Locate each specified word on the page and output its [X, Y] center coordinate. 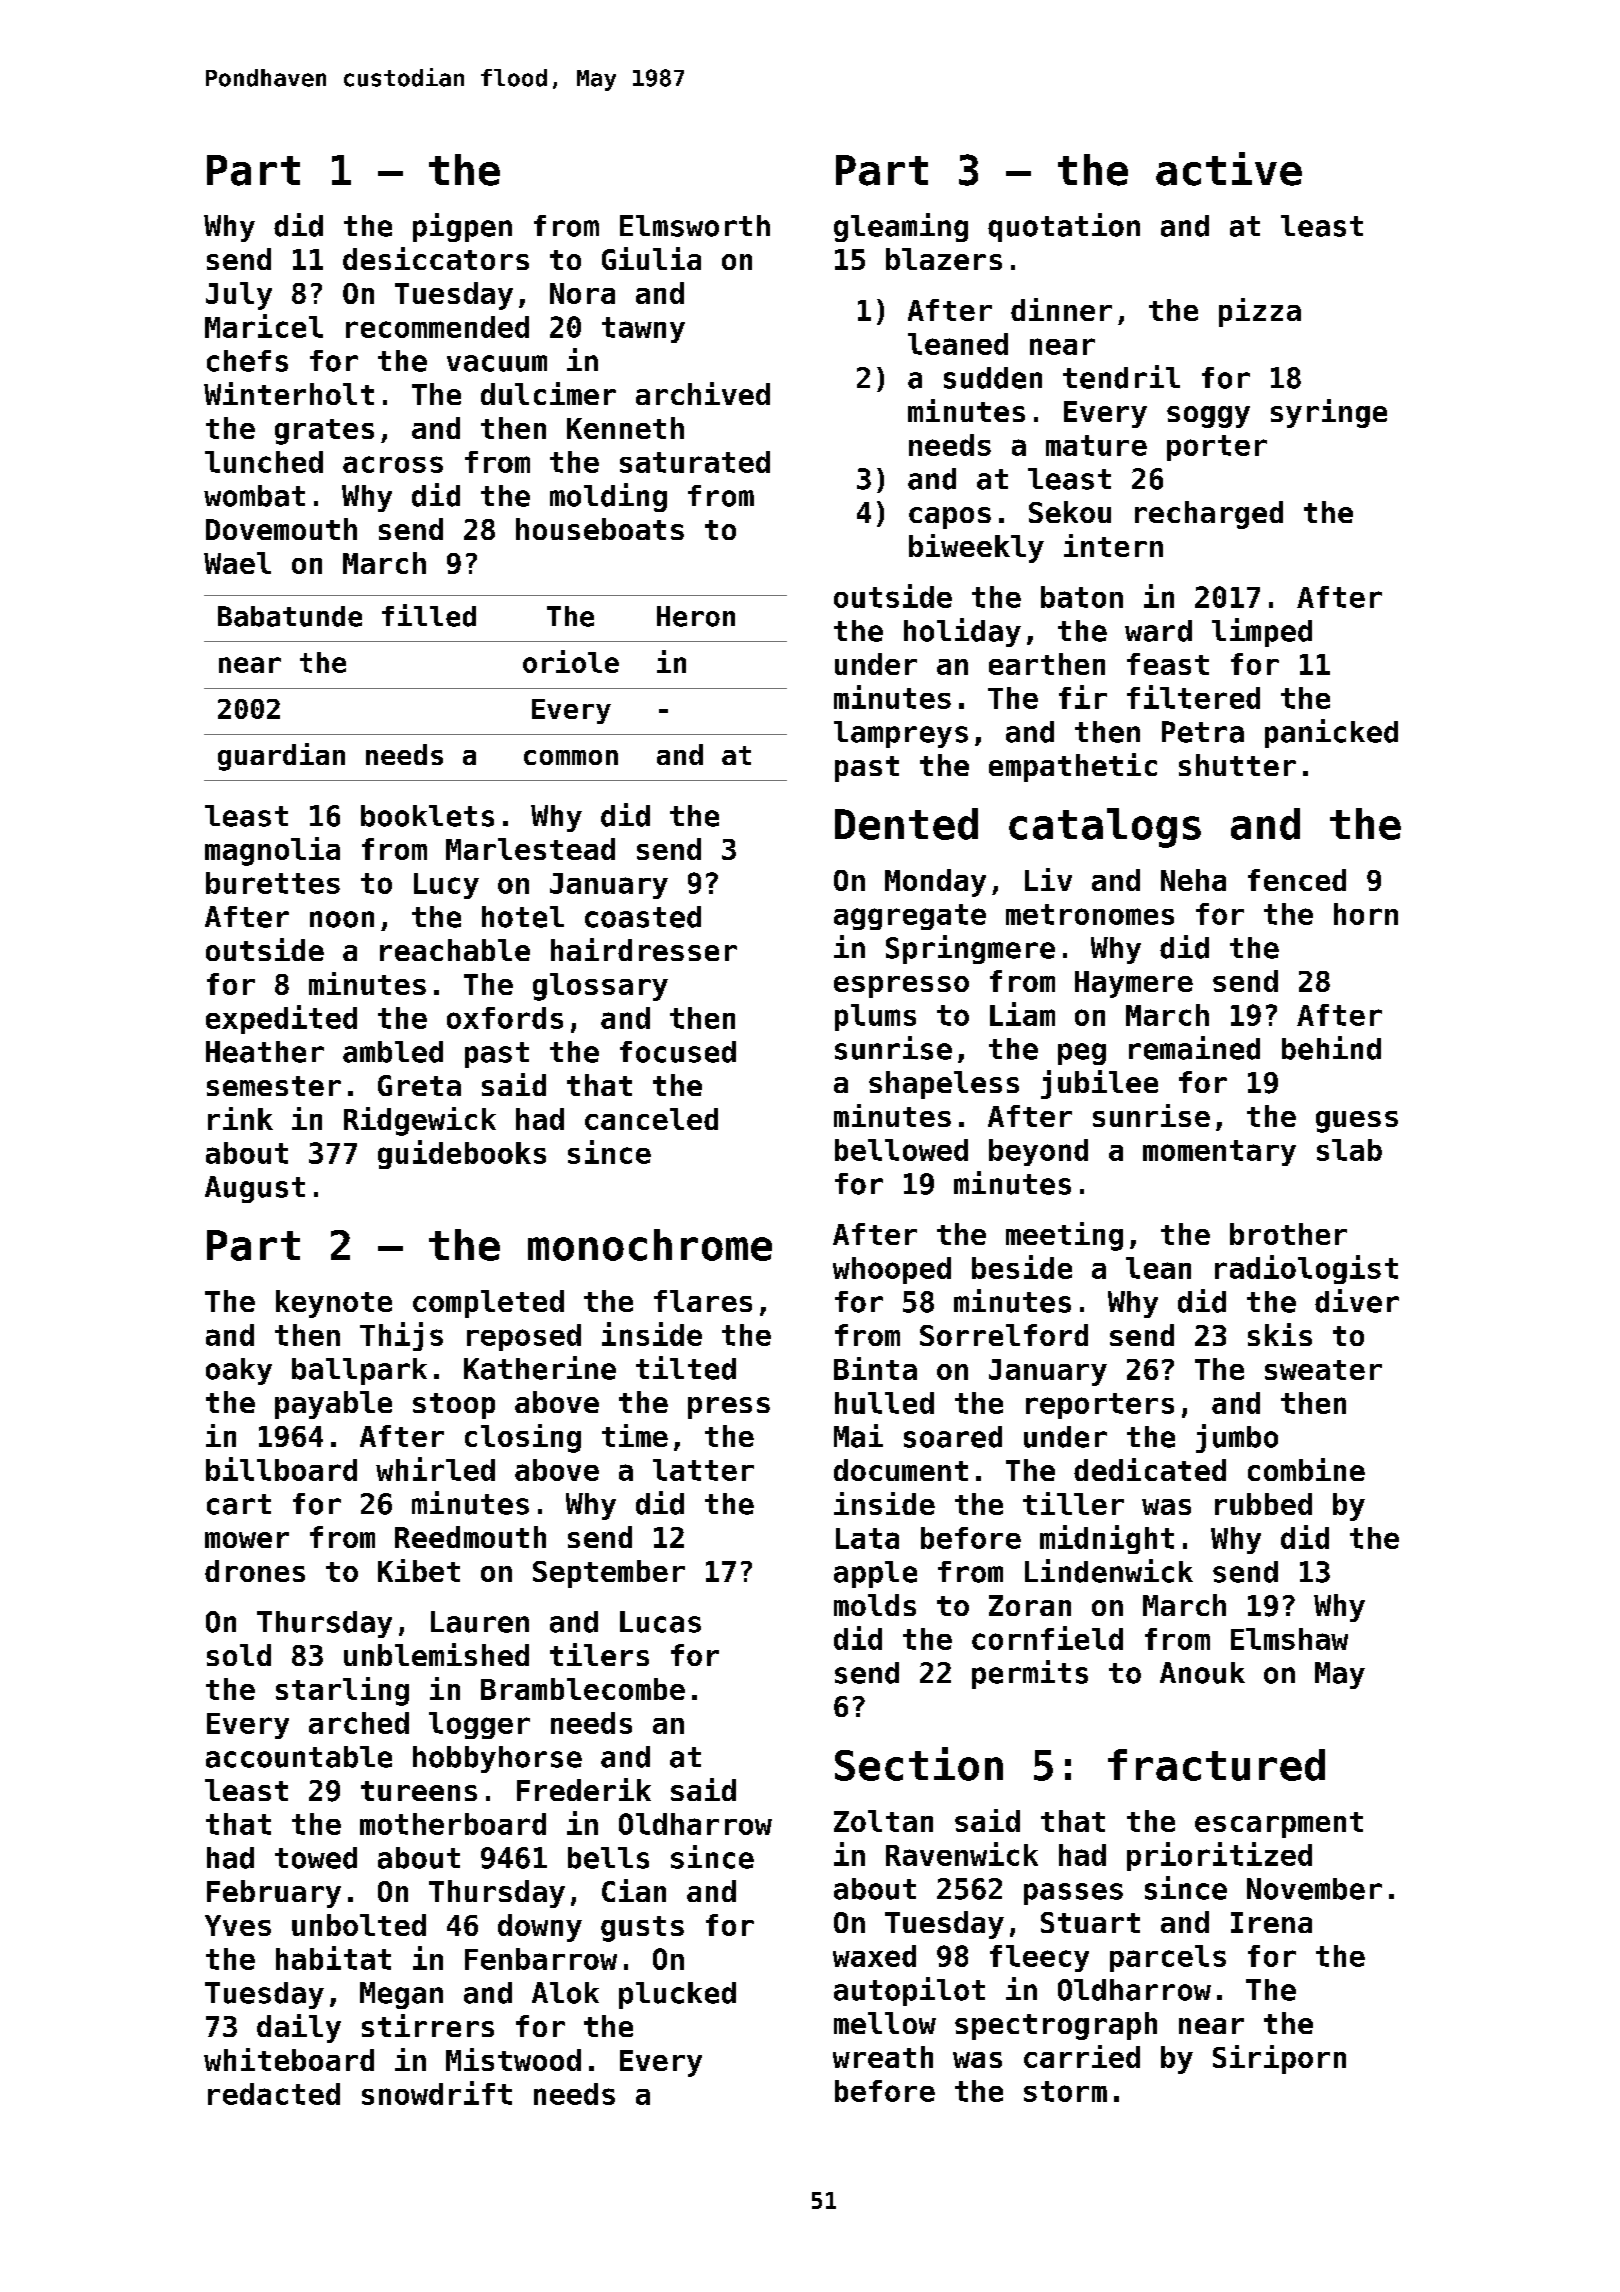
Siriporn [1279, 2059]
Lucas [660, 1622]
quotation [1064, 227]
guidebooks [462, 1154]
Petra [1203, 732]
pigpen [462, 227]
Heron [696, 616]
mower [247, 1540]
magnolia [272, 851]
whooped [892, 1270]
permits [1030, 1674]
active [1229, 169]
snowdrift [437, 2093]
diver [1357, 1301]
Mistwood [513, 2059]
